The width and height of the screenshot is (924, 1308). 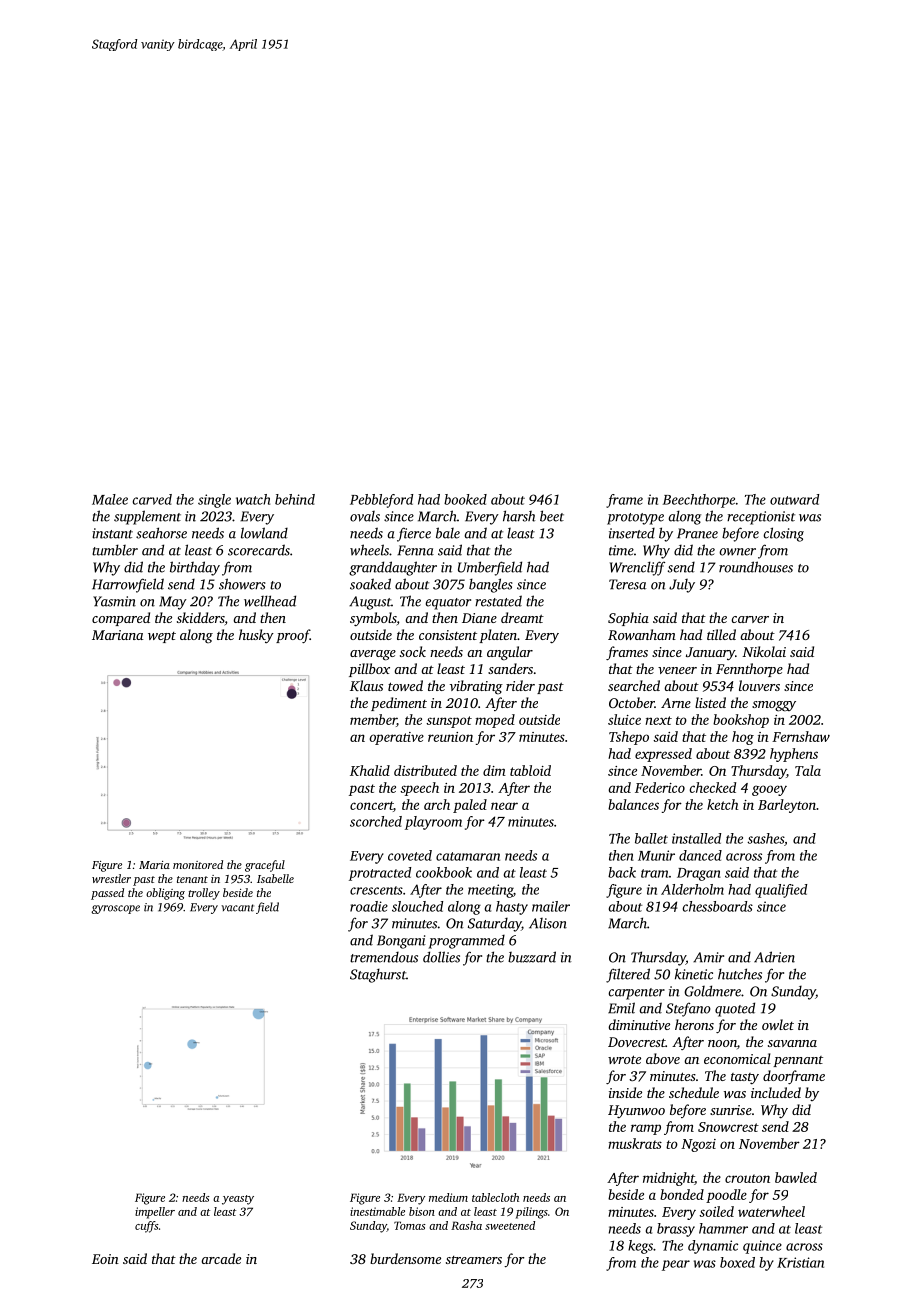 I want to click on seahorse, so click(x=161, y=533).
